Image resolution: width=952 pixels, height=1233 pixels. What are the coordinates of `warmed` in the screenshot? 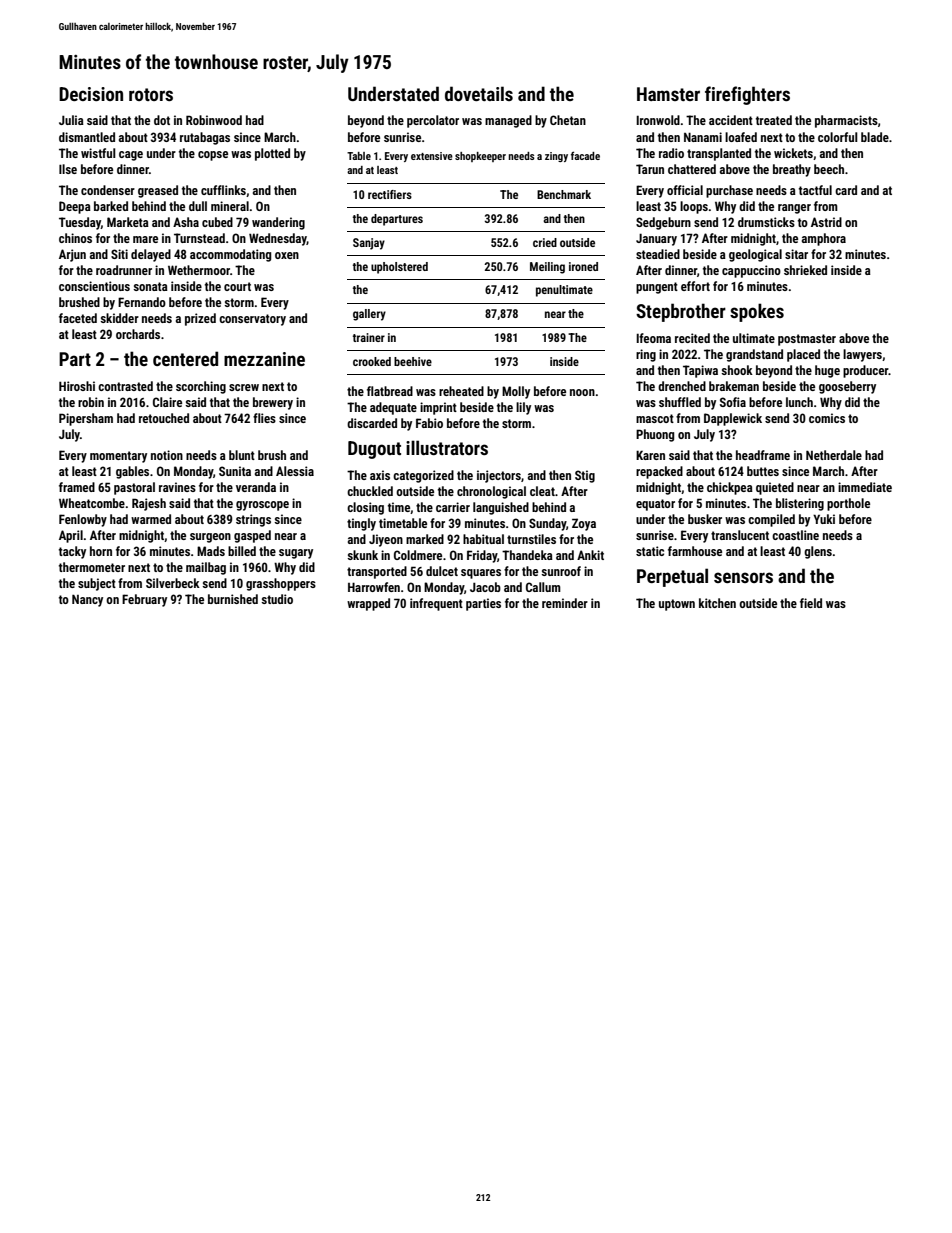 It's located at (151, 519).
